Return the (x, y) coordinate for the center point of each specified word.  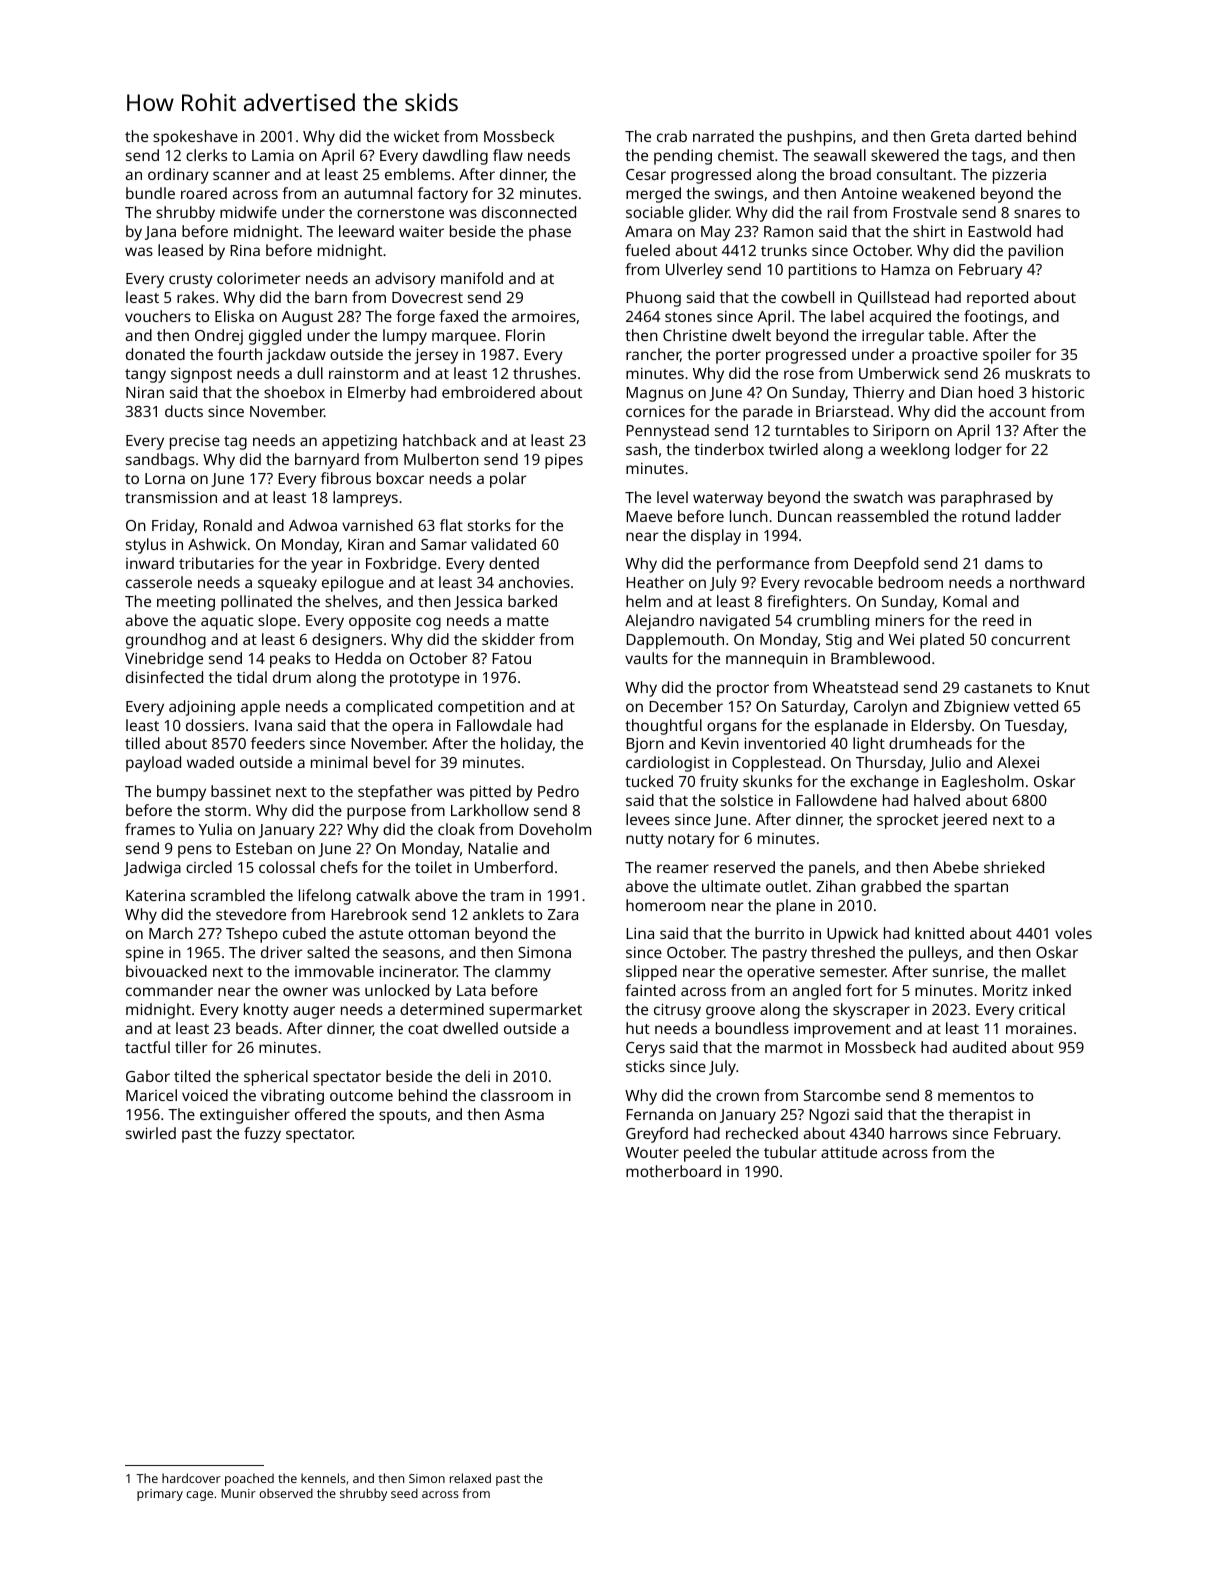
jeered (964, 821)
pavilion (1036, 252)
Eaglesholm (983, 783)
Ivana (273, 725)
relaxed (470, 1478)
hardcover (191, 1478)
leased (180, 250)
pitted (490, 793)
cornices (655, 411)
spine (145, 954)
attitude (849, 1152)
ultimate (731, 886)
